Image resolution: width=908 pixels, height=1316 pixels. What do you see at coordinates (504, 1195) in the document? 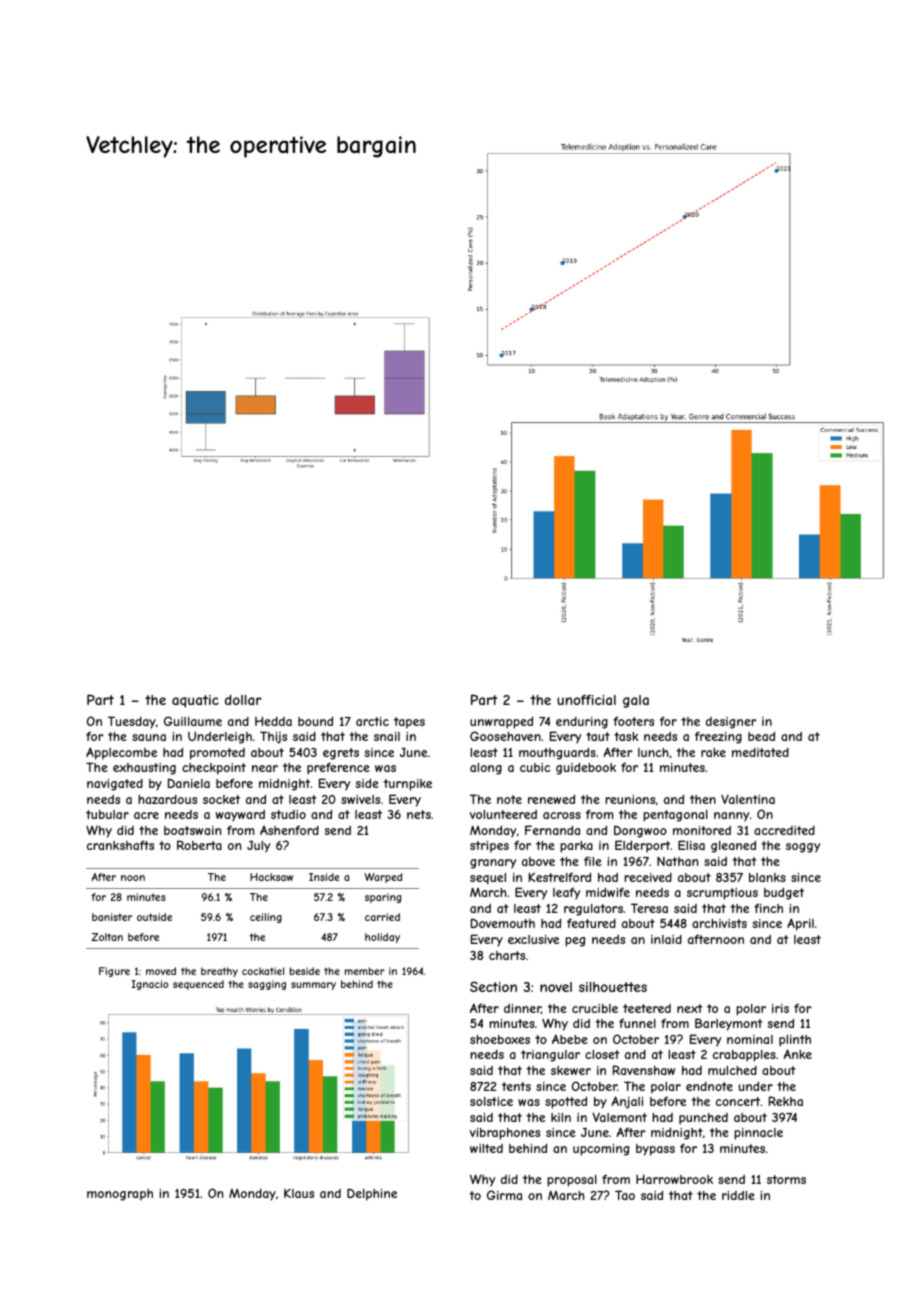
I see `Girma` at bounding box center [504, 1195].
